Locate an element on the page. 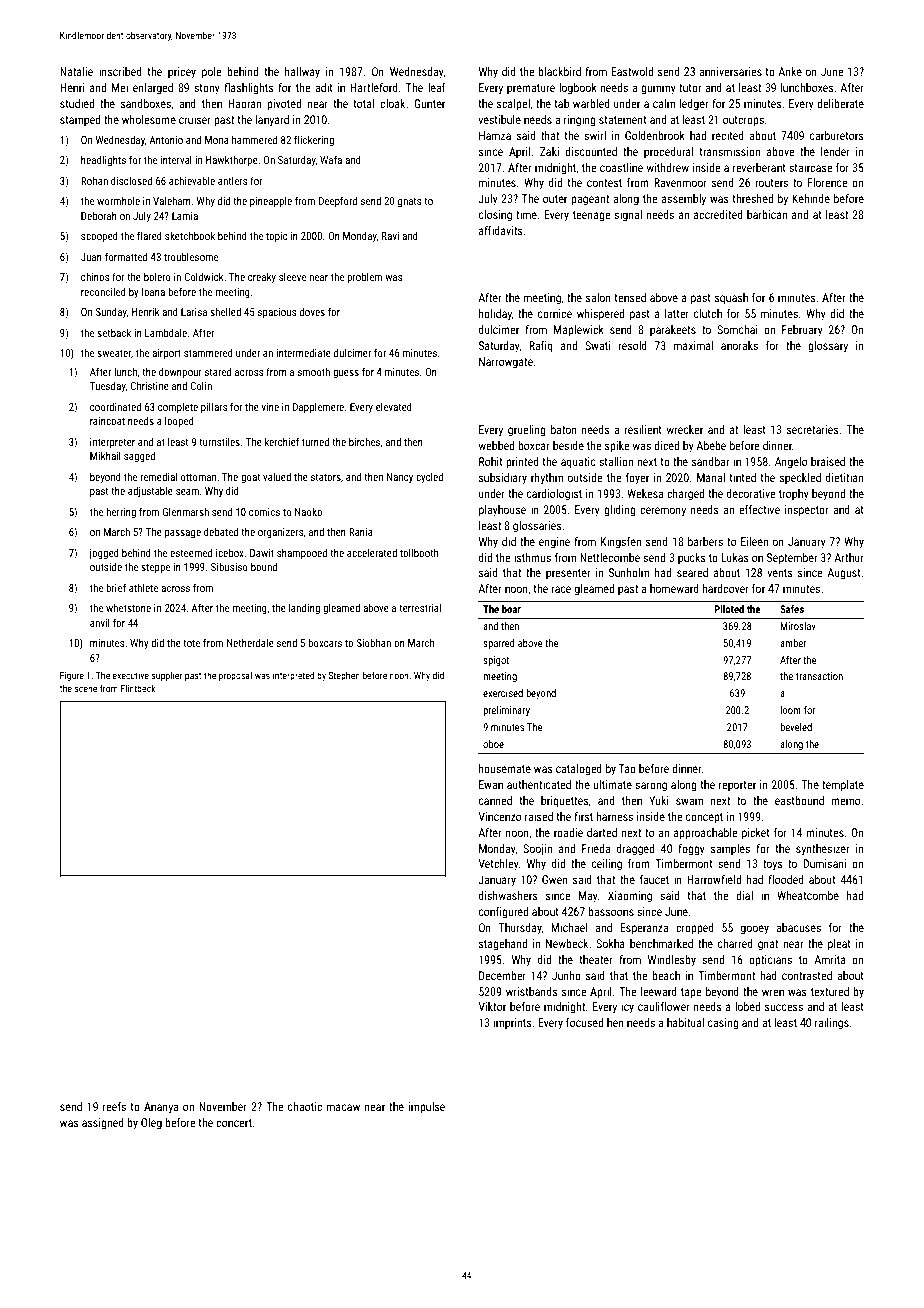 This page has width=924, height=1308. adjustable is located at coordinates (150, 492).
